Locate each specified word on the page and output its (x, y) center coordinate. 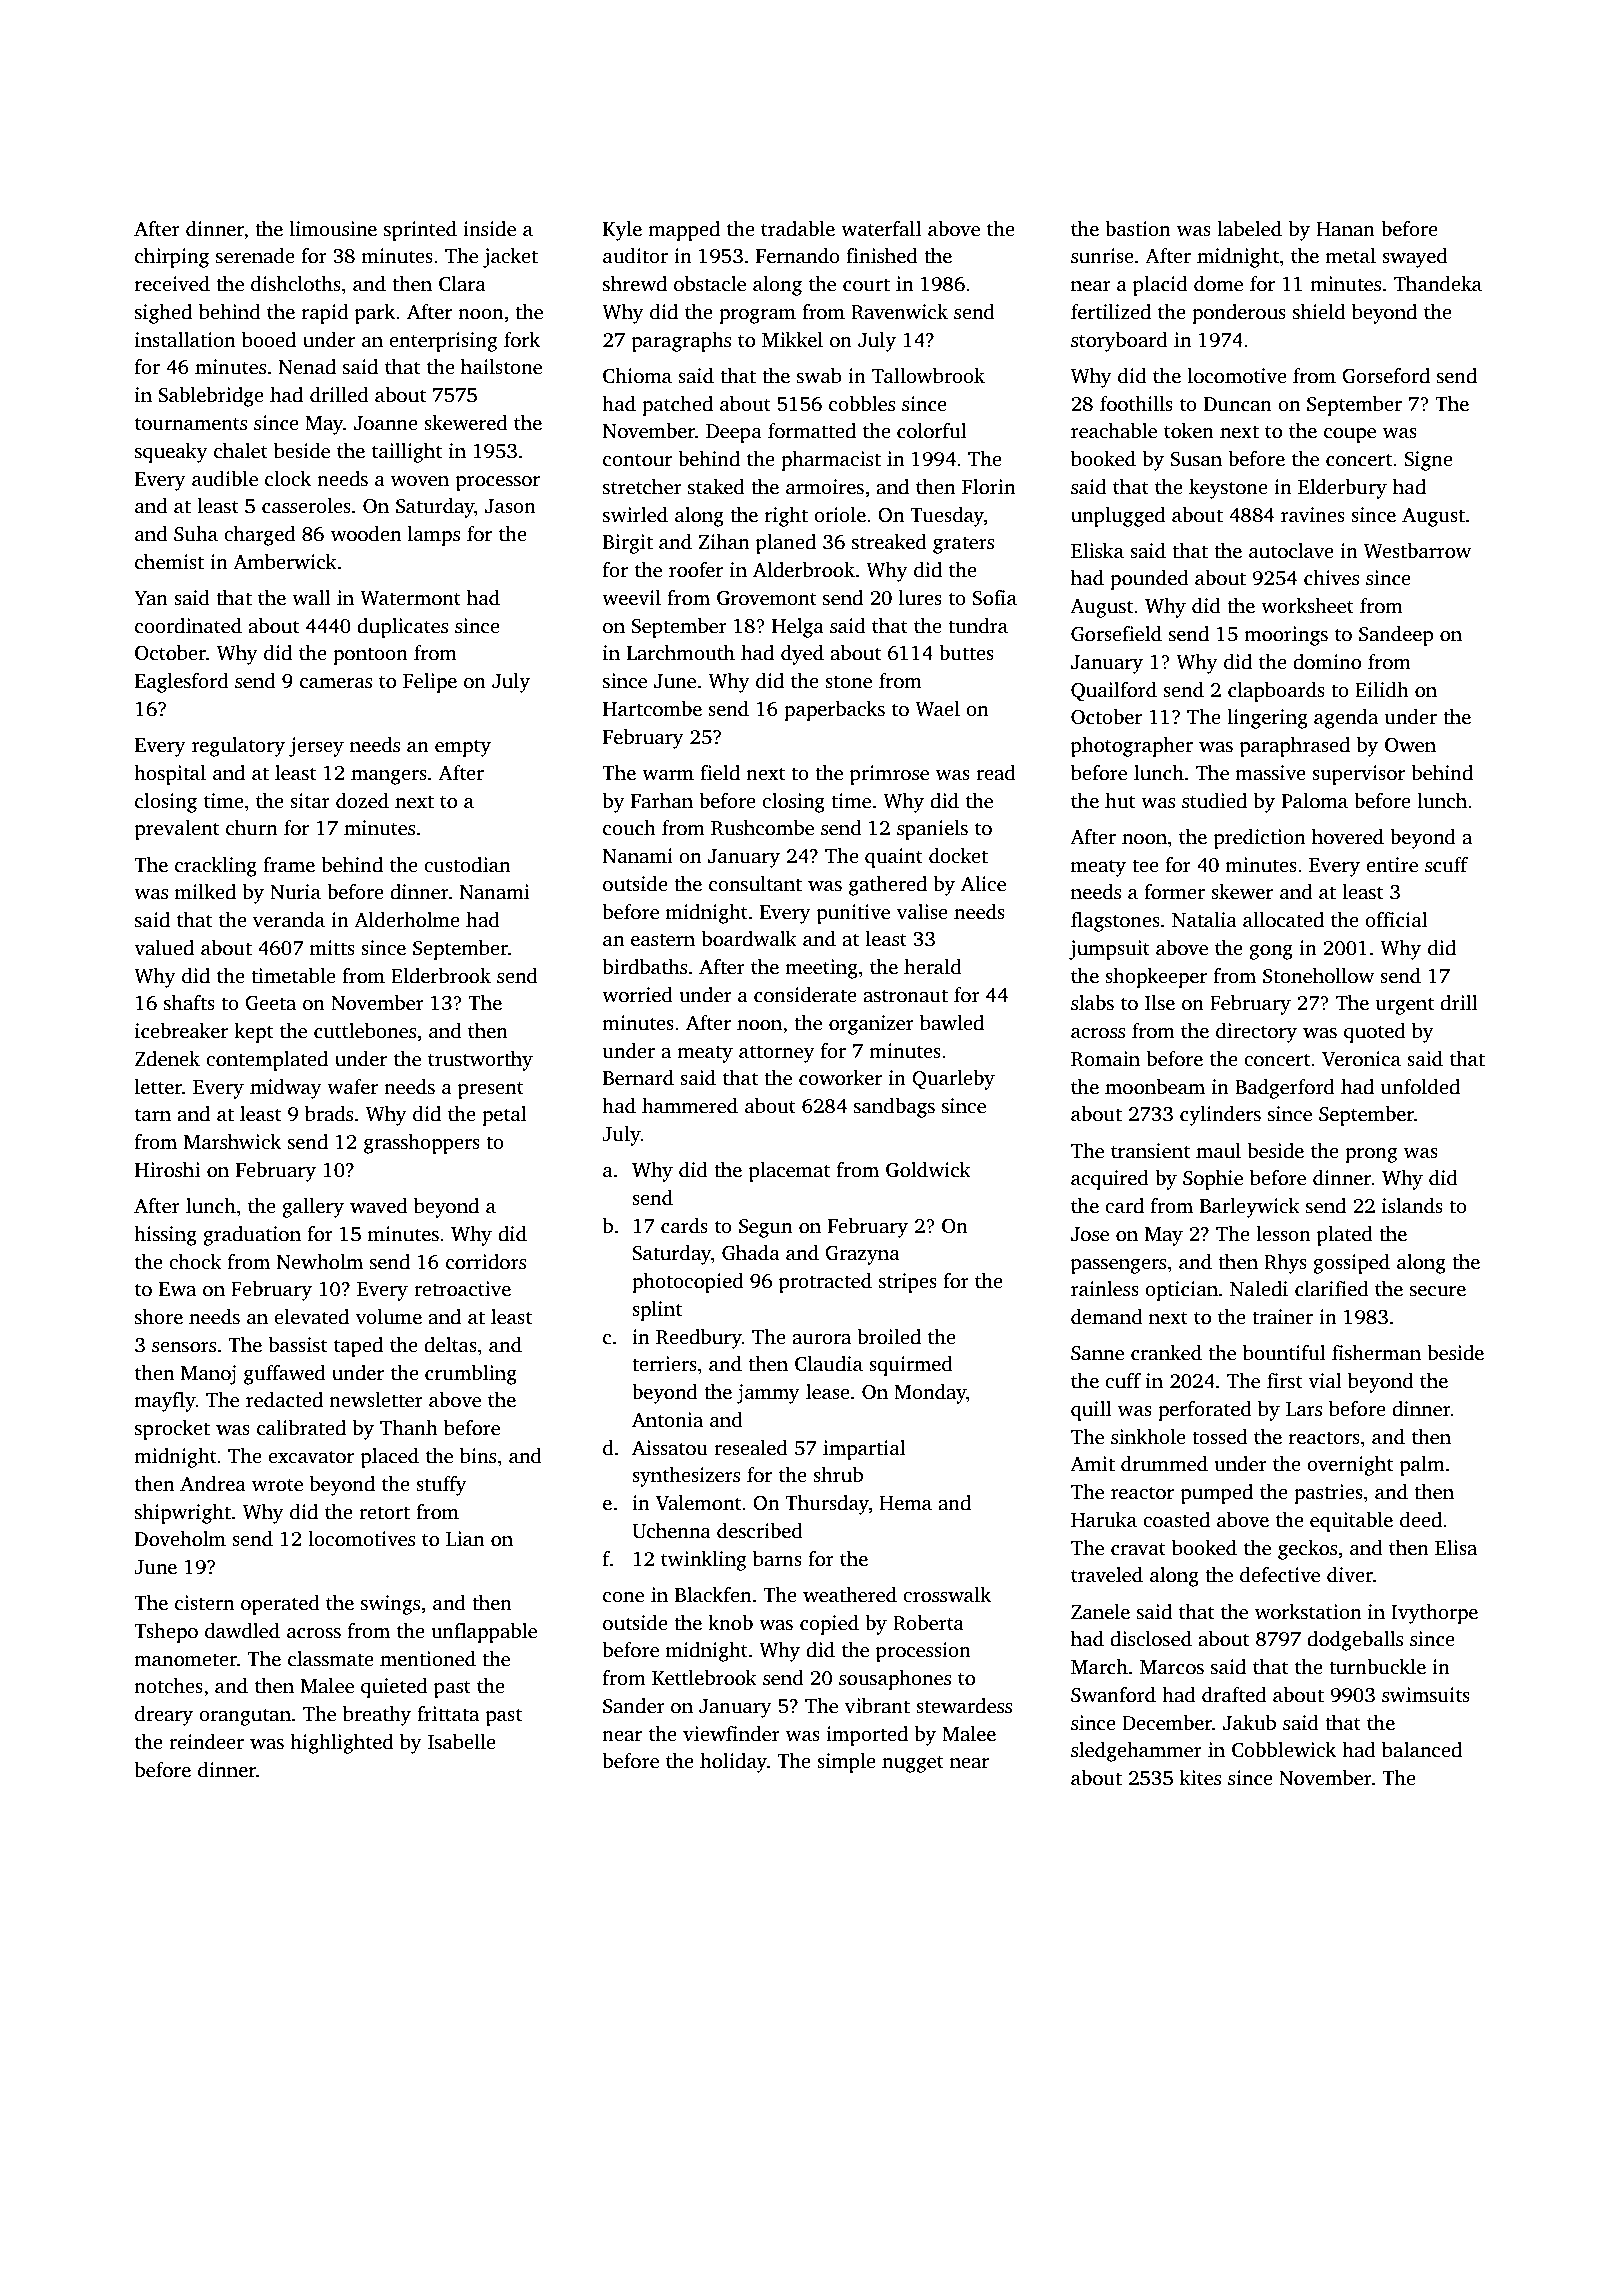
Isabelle (462, 1742)
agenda (1346, 719)
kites (1200, 1778)
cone (623, 1597)
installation (185, 340)
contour (637, 460)
